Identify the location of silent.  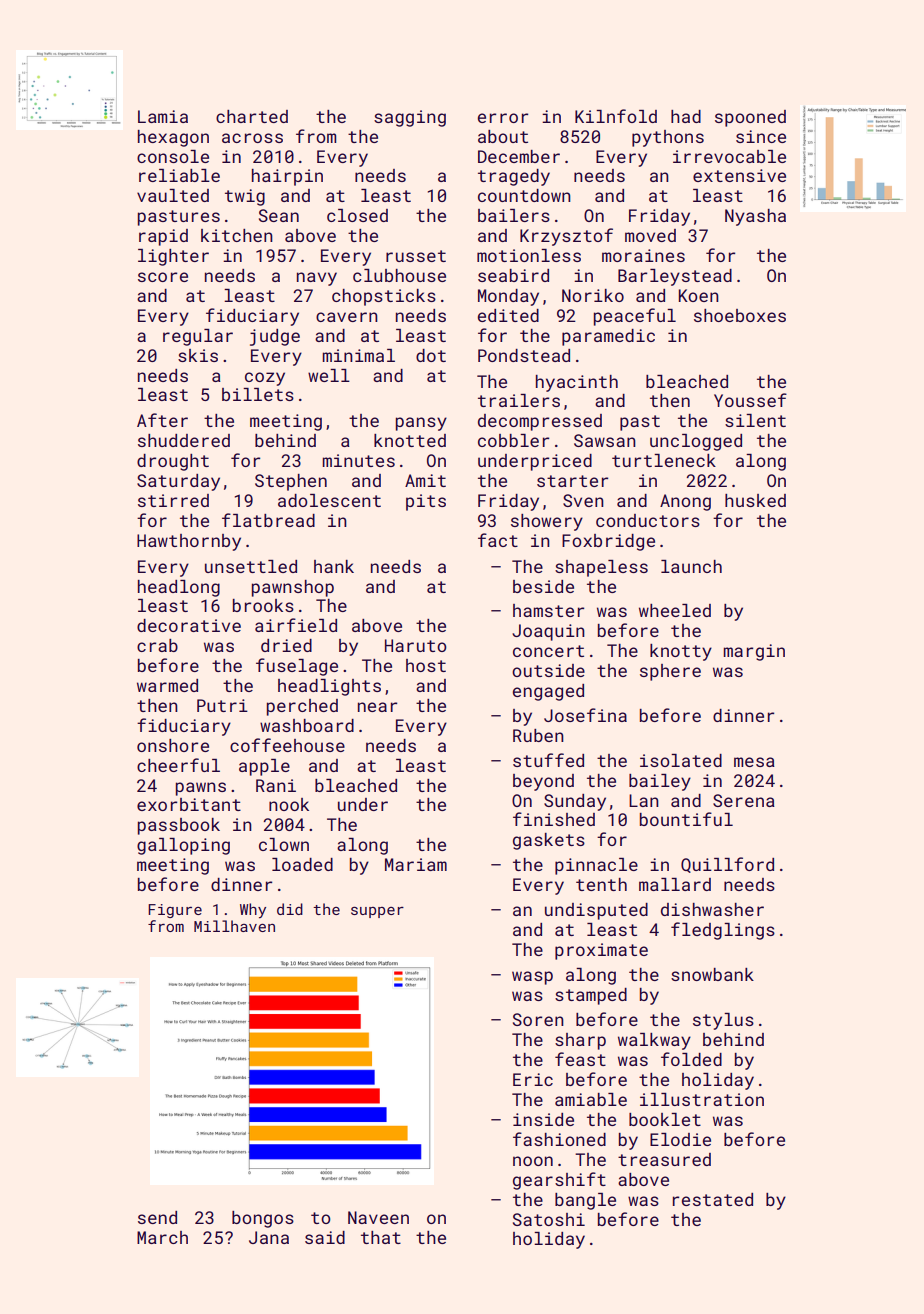
(755, 420).
